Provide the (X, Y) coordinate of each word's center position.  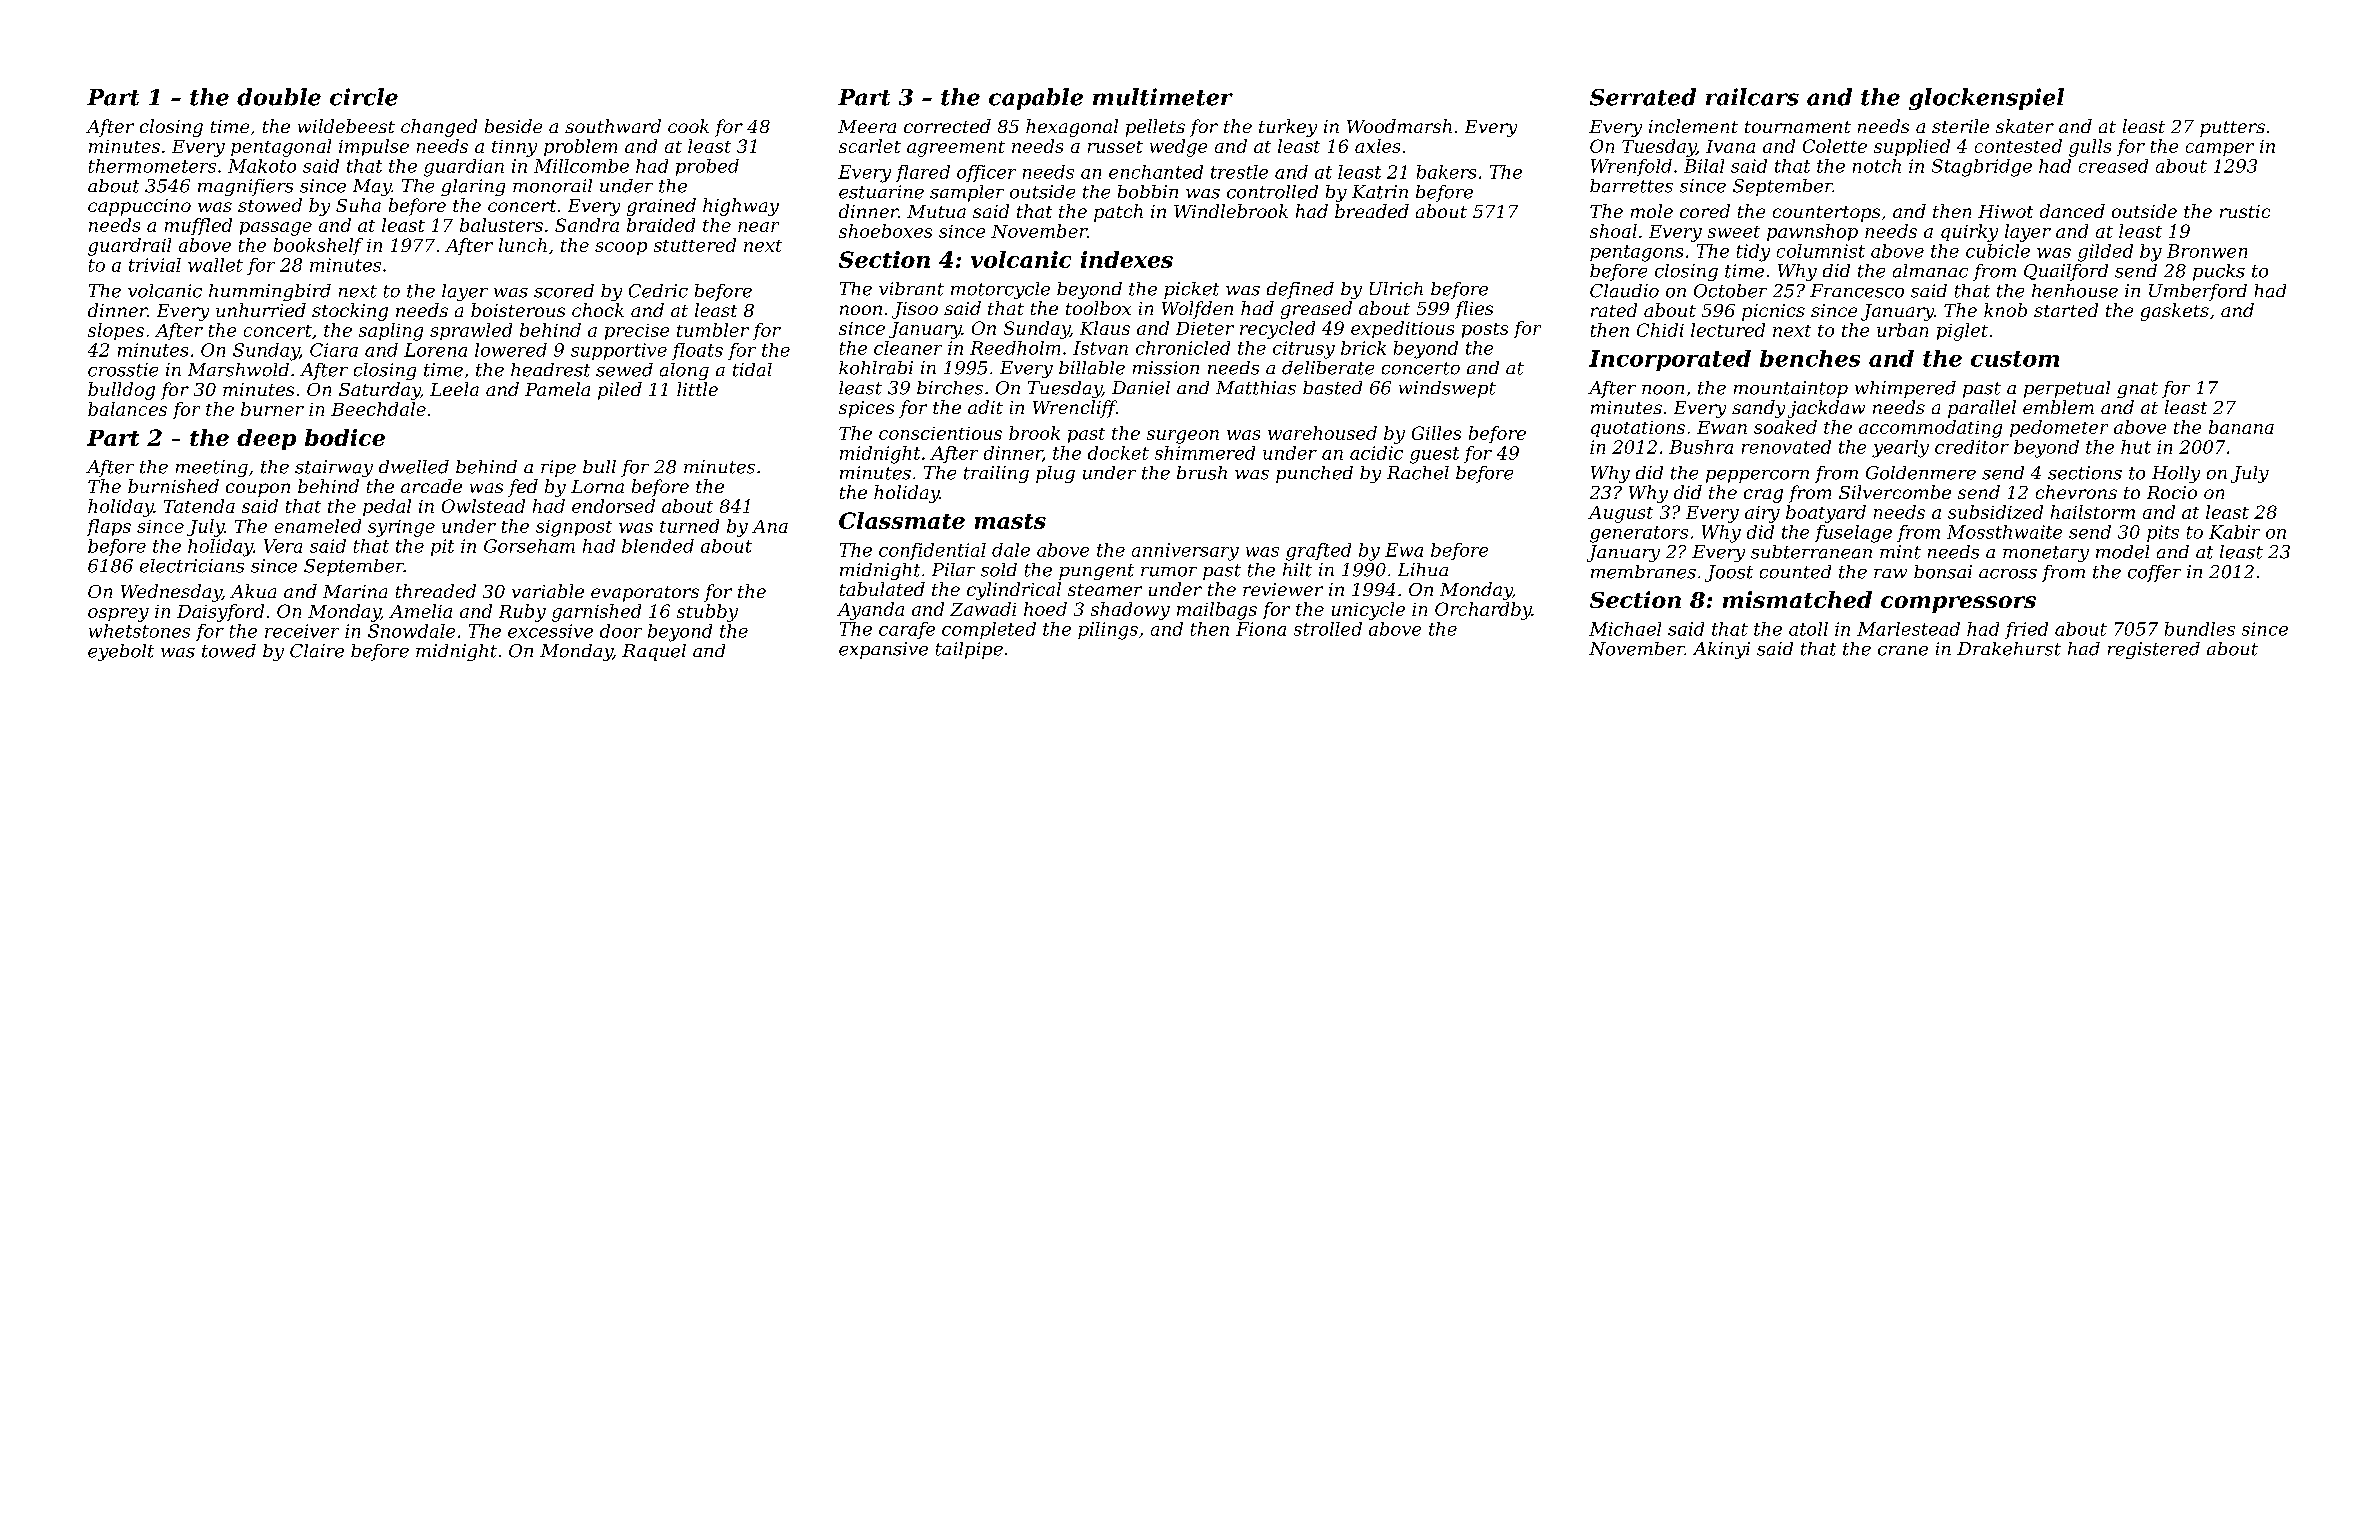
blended (658, 546)
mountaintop (1791, 389)
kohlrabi (876, 368)
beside (513, 126)
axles (1377, 146)
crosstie (123, 370)
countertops (1826, 214)
